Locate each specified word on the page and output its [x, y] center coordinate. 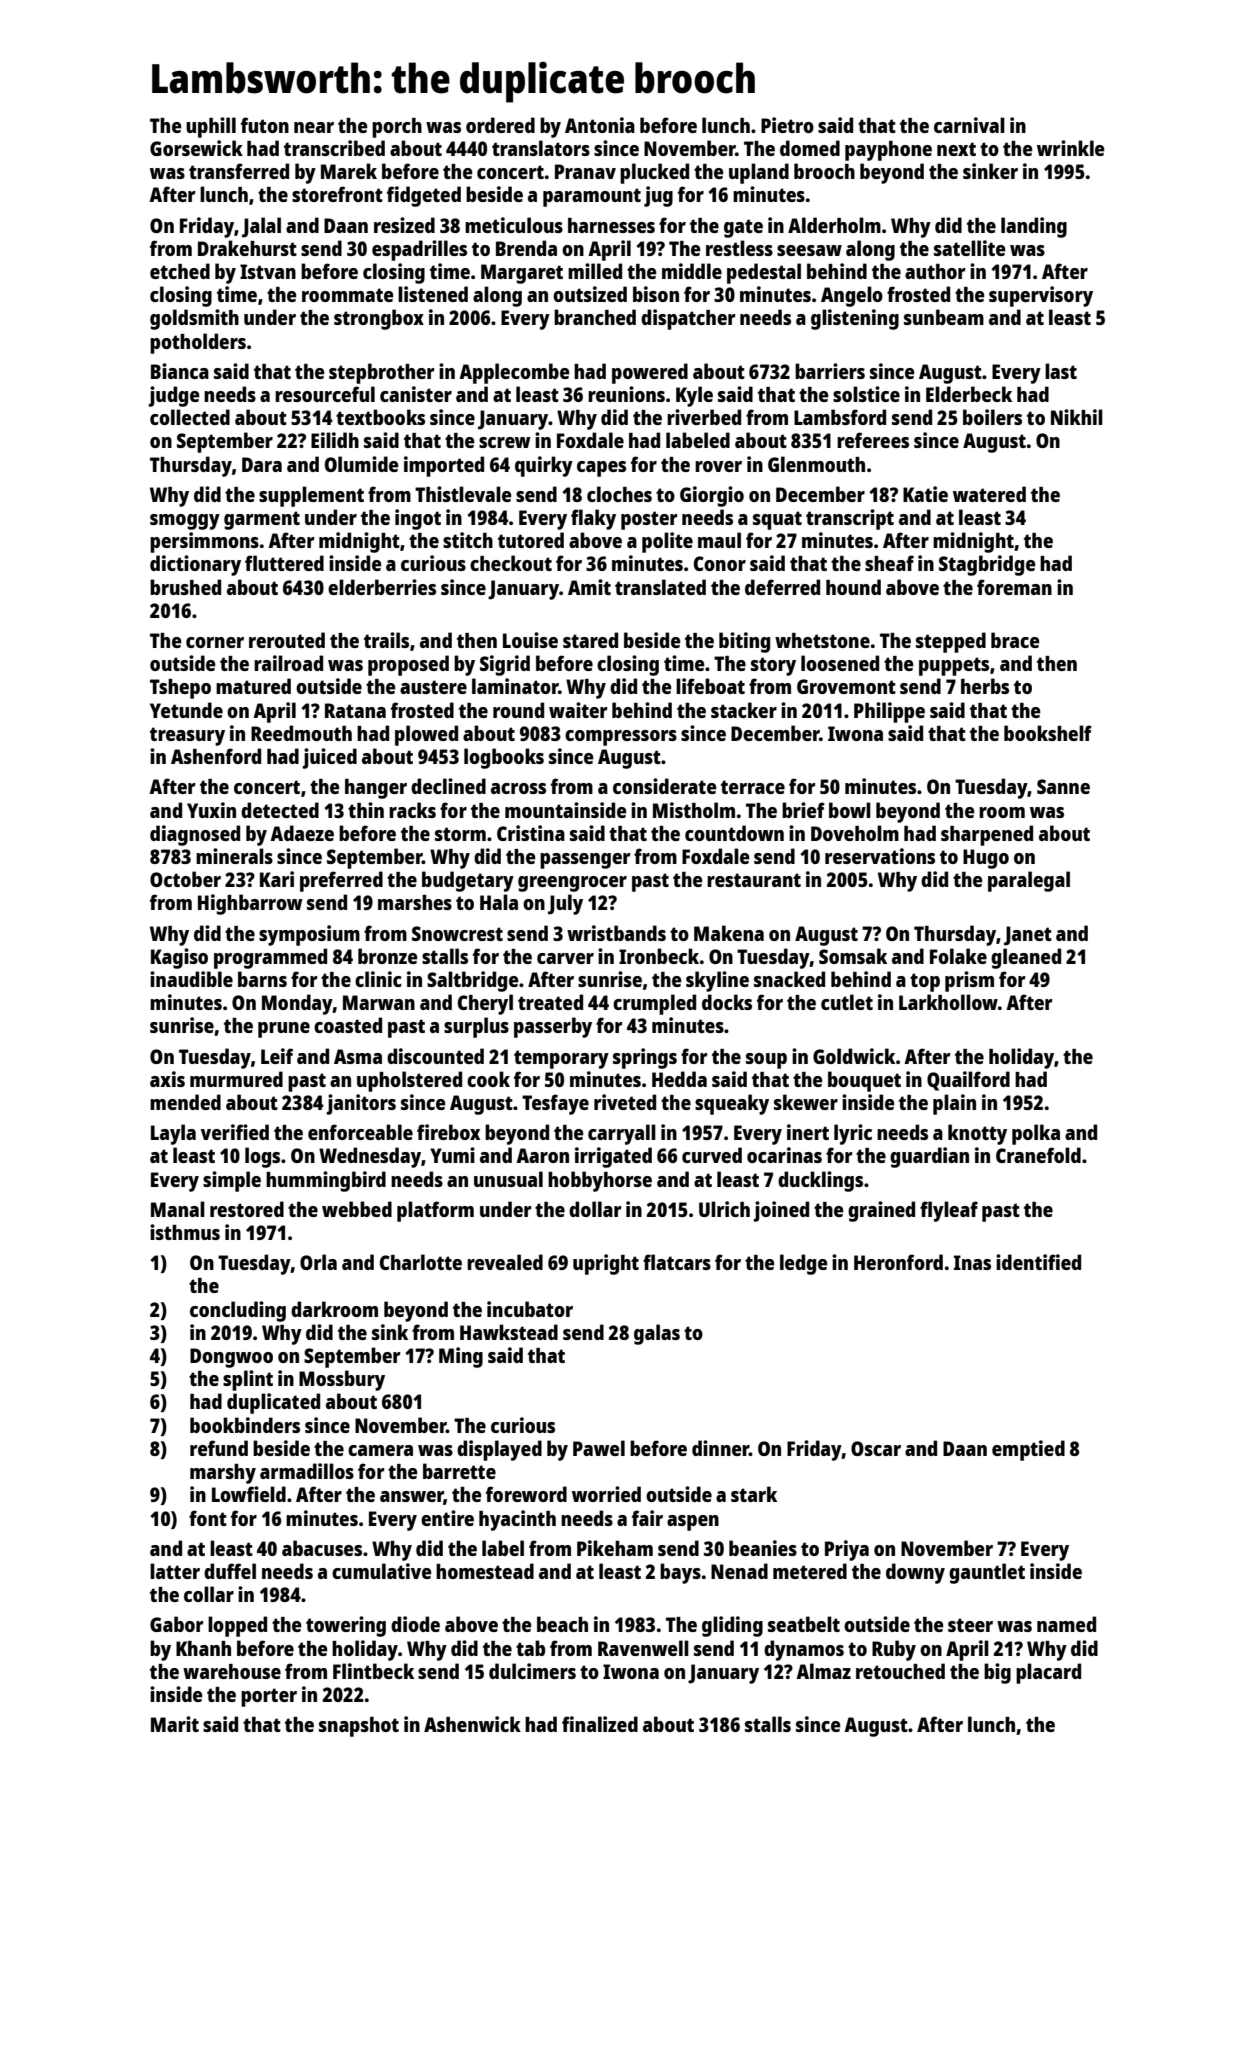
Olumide [362, 464]
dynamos [804, 1650]
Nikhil [1077, 417]
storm [460, 834]
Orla [318, 1262]
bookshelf [1048, 733]
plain [954, 1104]
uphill [211, 127]
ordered [500, 125]
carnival [969, 125]
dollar [595, 1209]
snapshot [359, 1727]
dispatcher [688, 319]
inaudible [191, 979]
